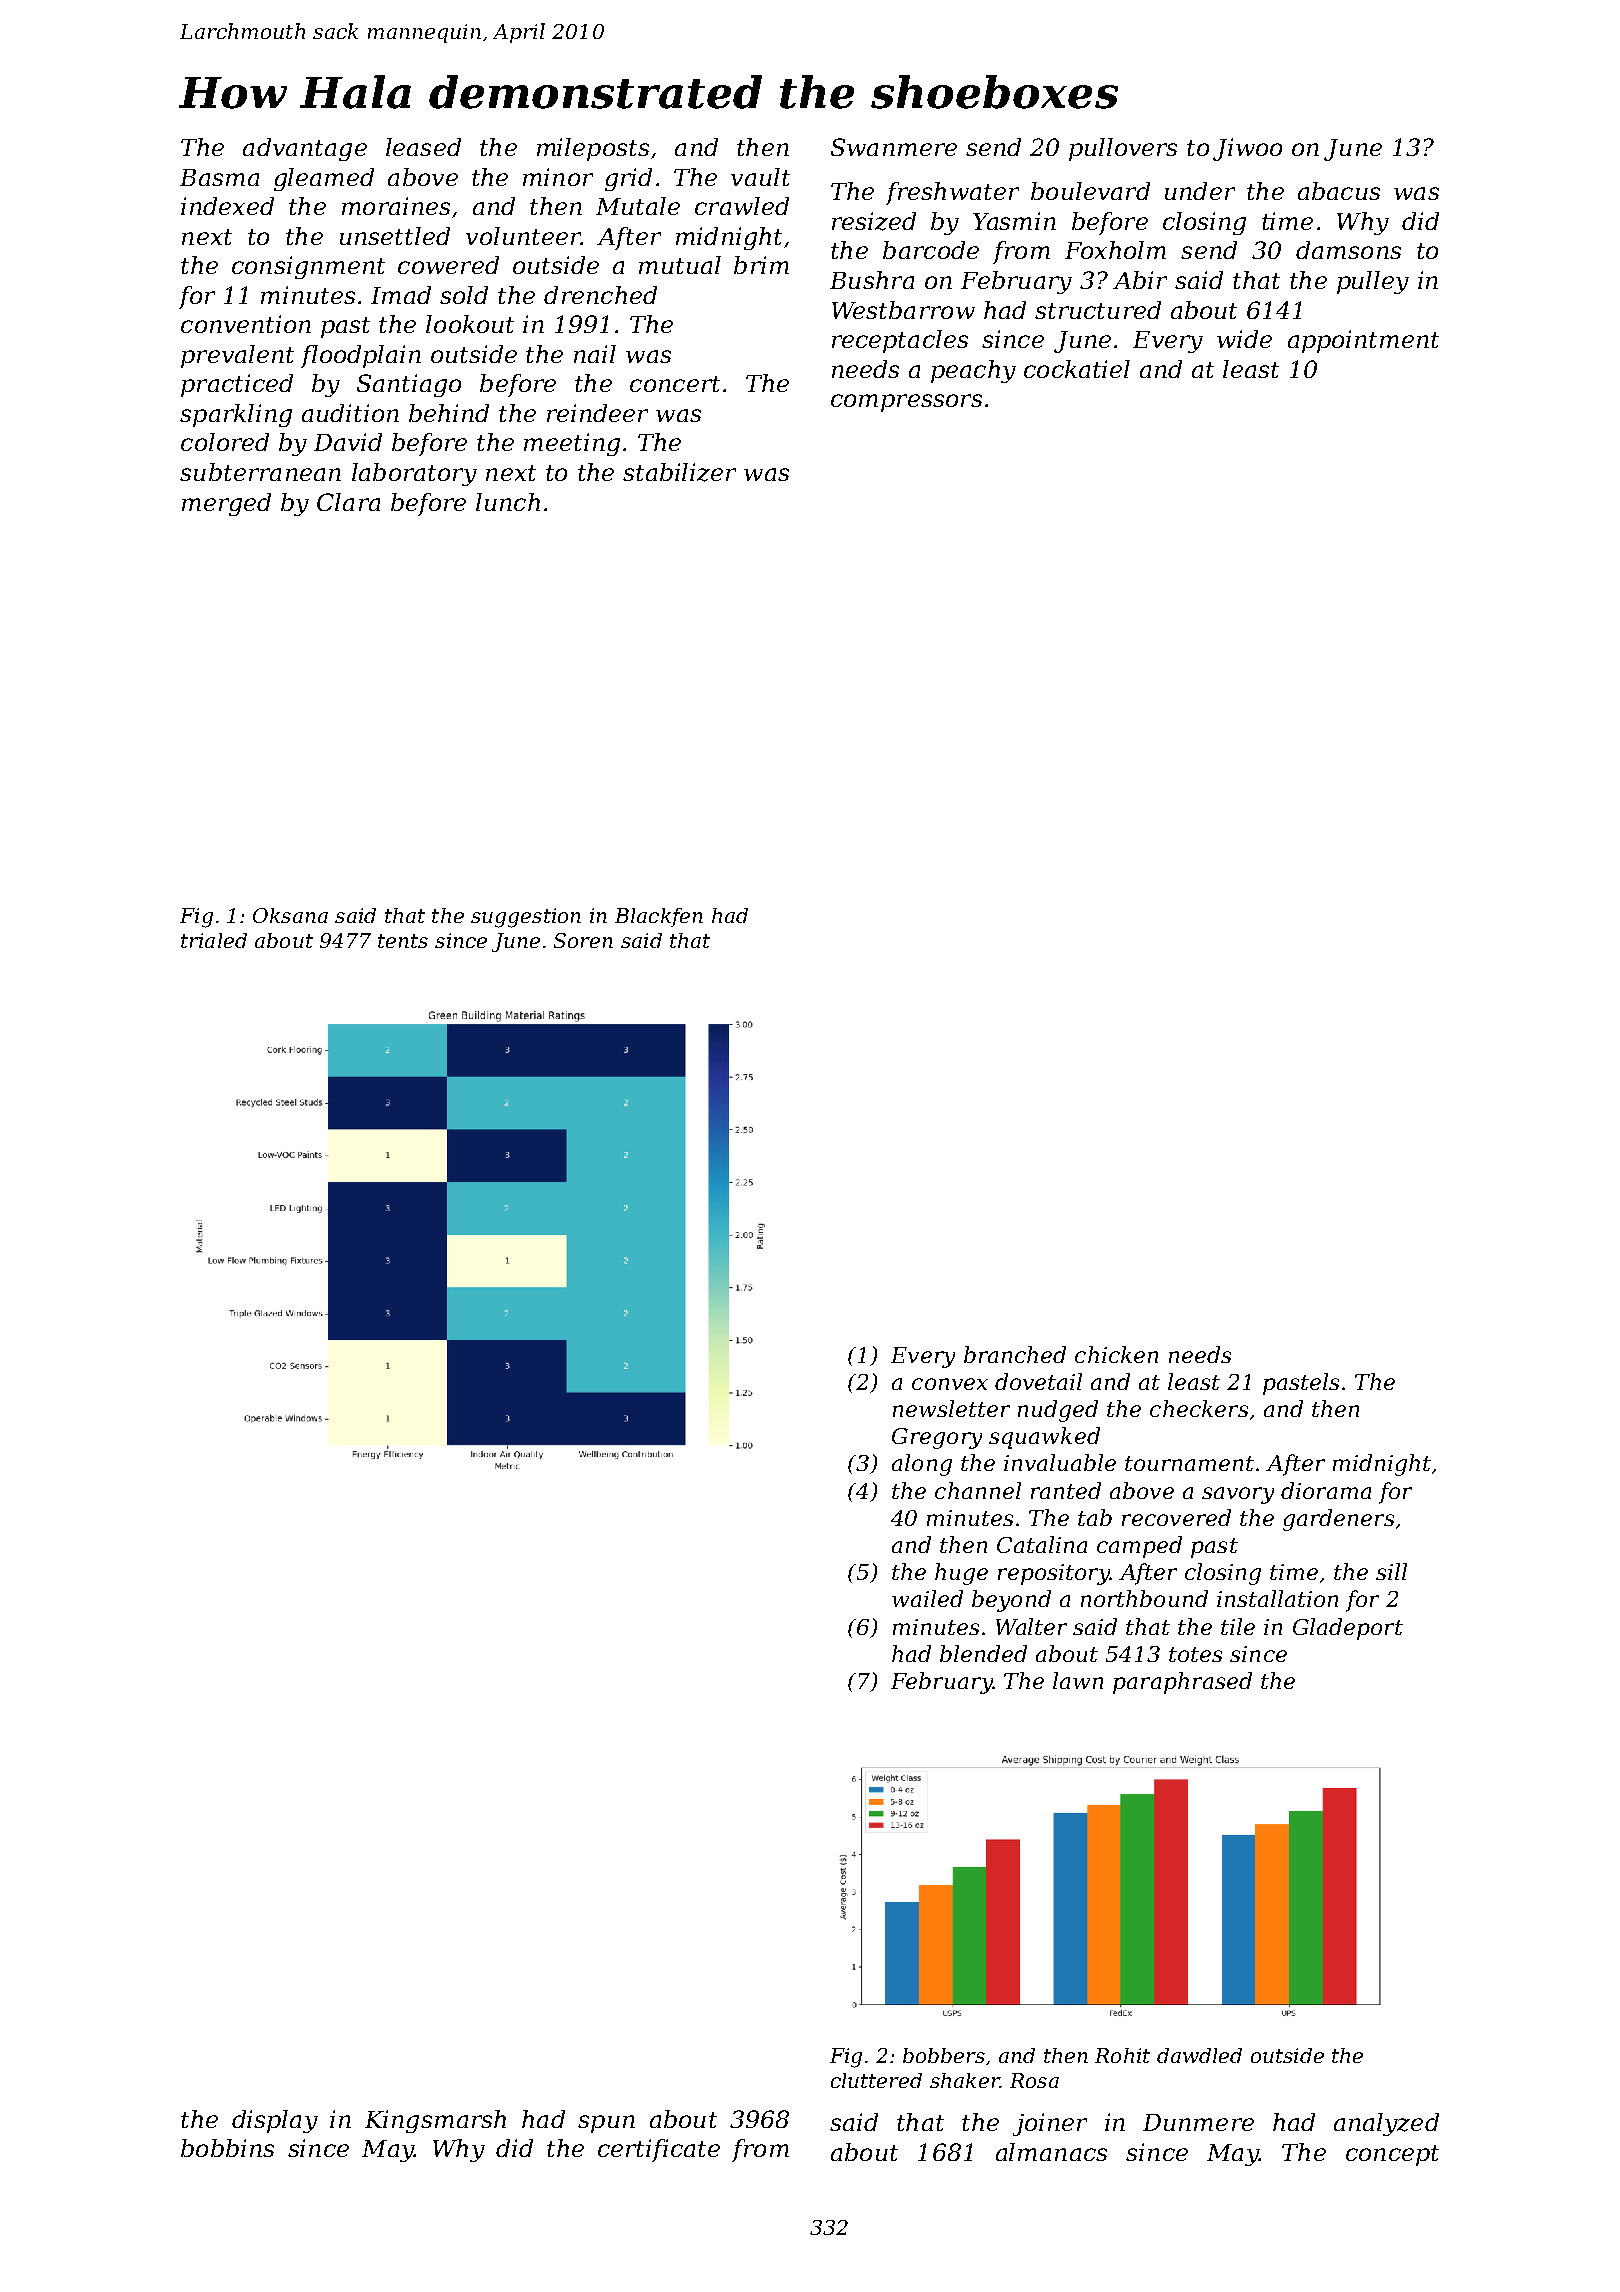  Describe the element at coordinates (679, 472) in the screenshot. I see `stabilizer` at that location.
